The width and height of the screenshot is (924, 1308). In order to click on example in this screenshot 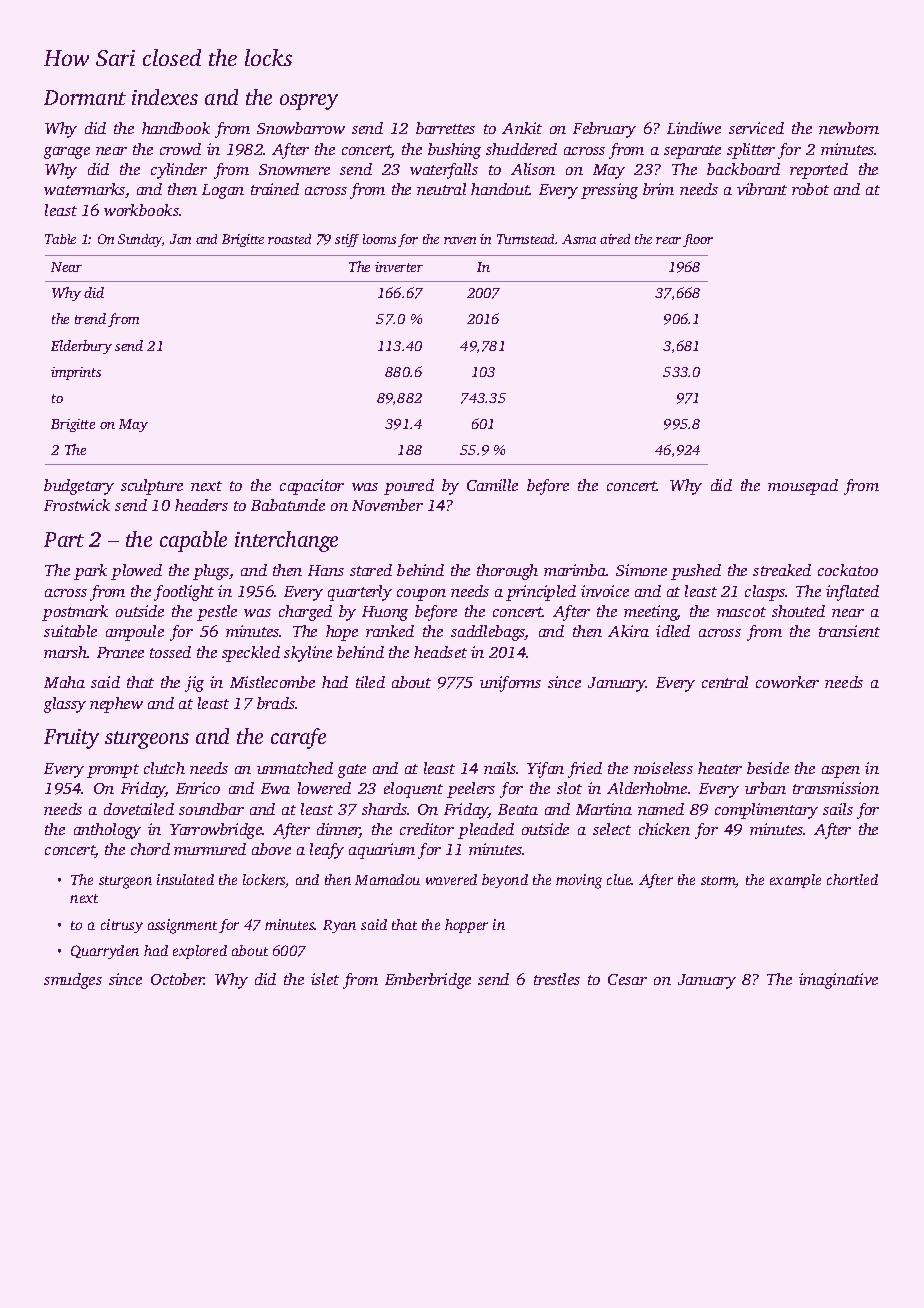, I will do `click(795, 881)`.
